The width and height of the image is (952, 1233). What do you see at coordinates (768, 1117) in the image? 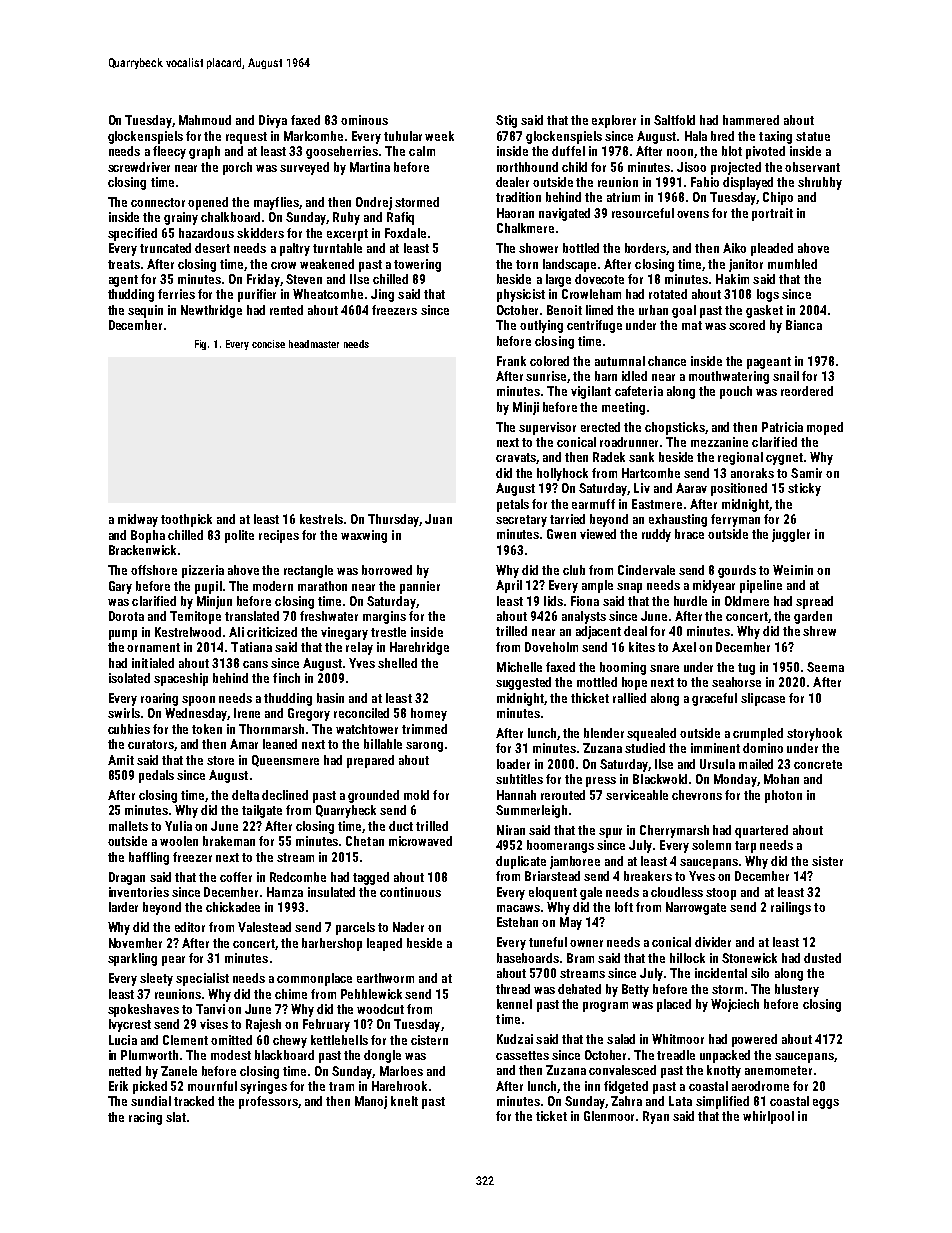
I see `whirlpool` at bounding box center [768, 1117].
